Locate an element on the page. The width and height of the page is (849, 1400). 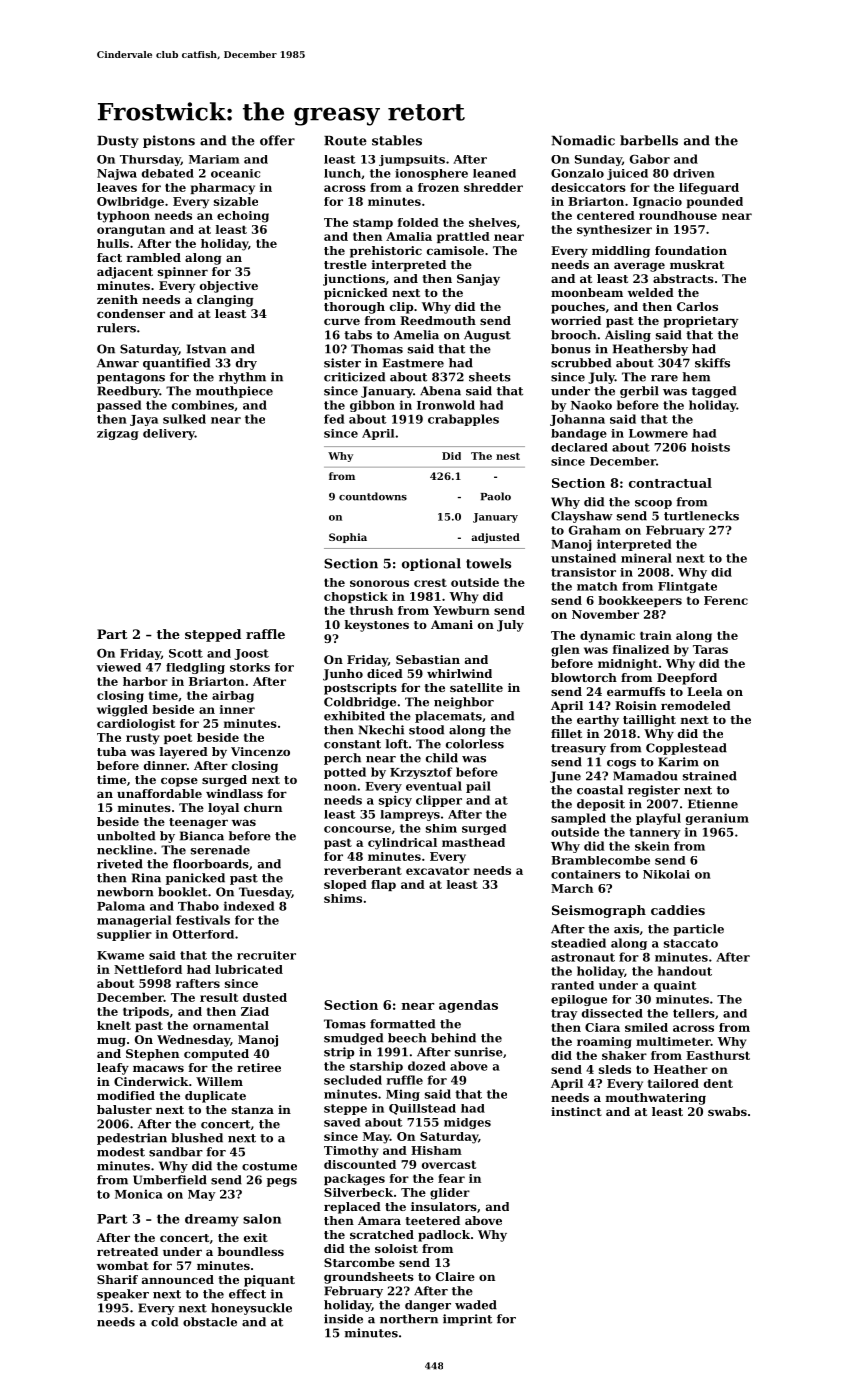
scoop is located at coordinates (653, 504).
